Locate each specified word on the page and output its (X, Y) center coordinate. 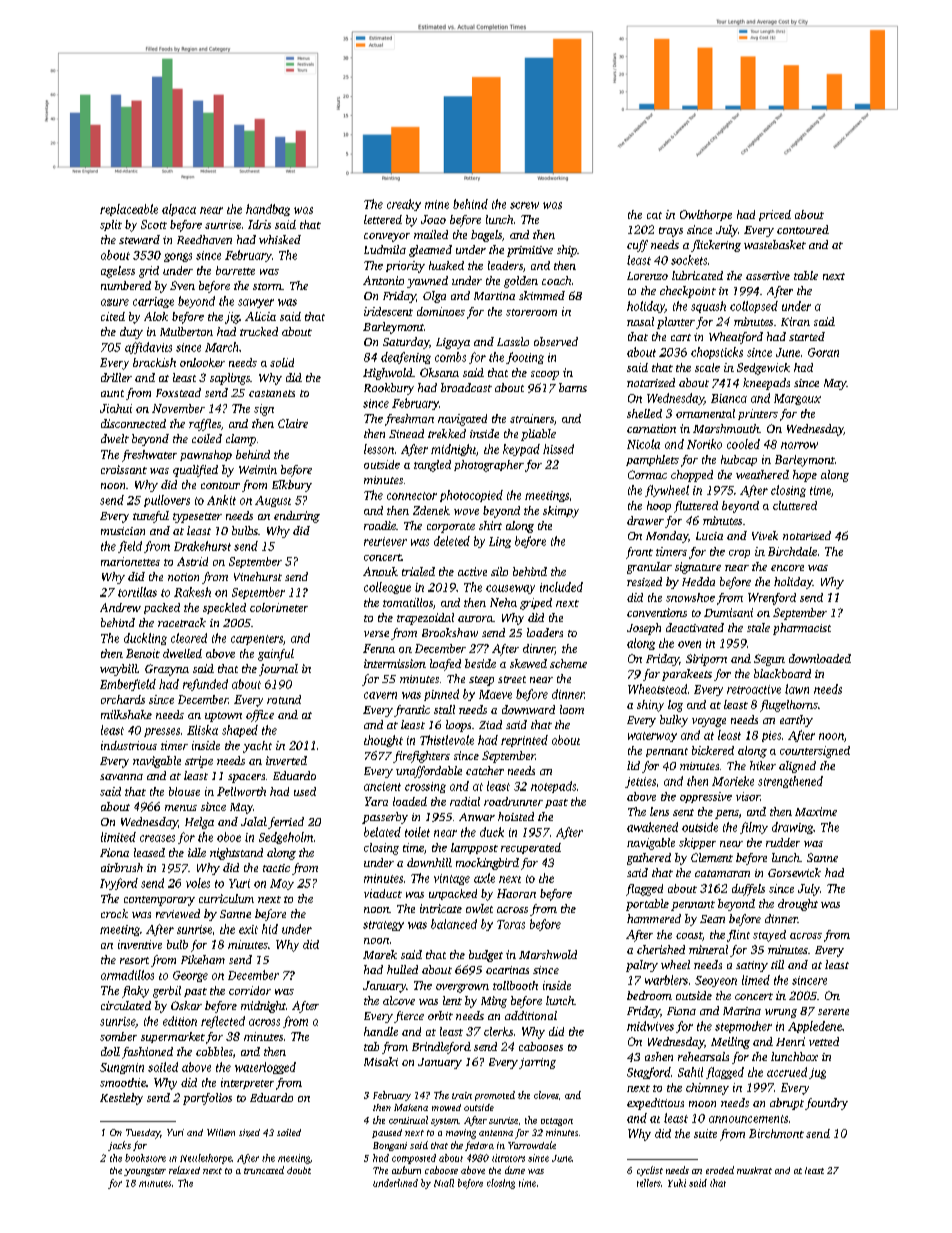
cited (113, 316)
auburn (406, 1170)
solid (282, 362)
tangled (432, 466)
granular (649, 568)
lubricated (697, 275)
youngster (145, 1172)
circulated (126, 1005)
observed (556, 341)
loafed (445, 665)
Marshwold (548, 954)
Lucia (709, 536)
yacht (257, 747)
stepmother (743, 1027)
